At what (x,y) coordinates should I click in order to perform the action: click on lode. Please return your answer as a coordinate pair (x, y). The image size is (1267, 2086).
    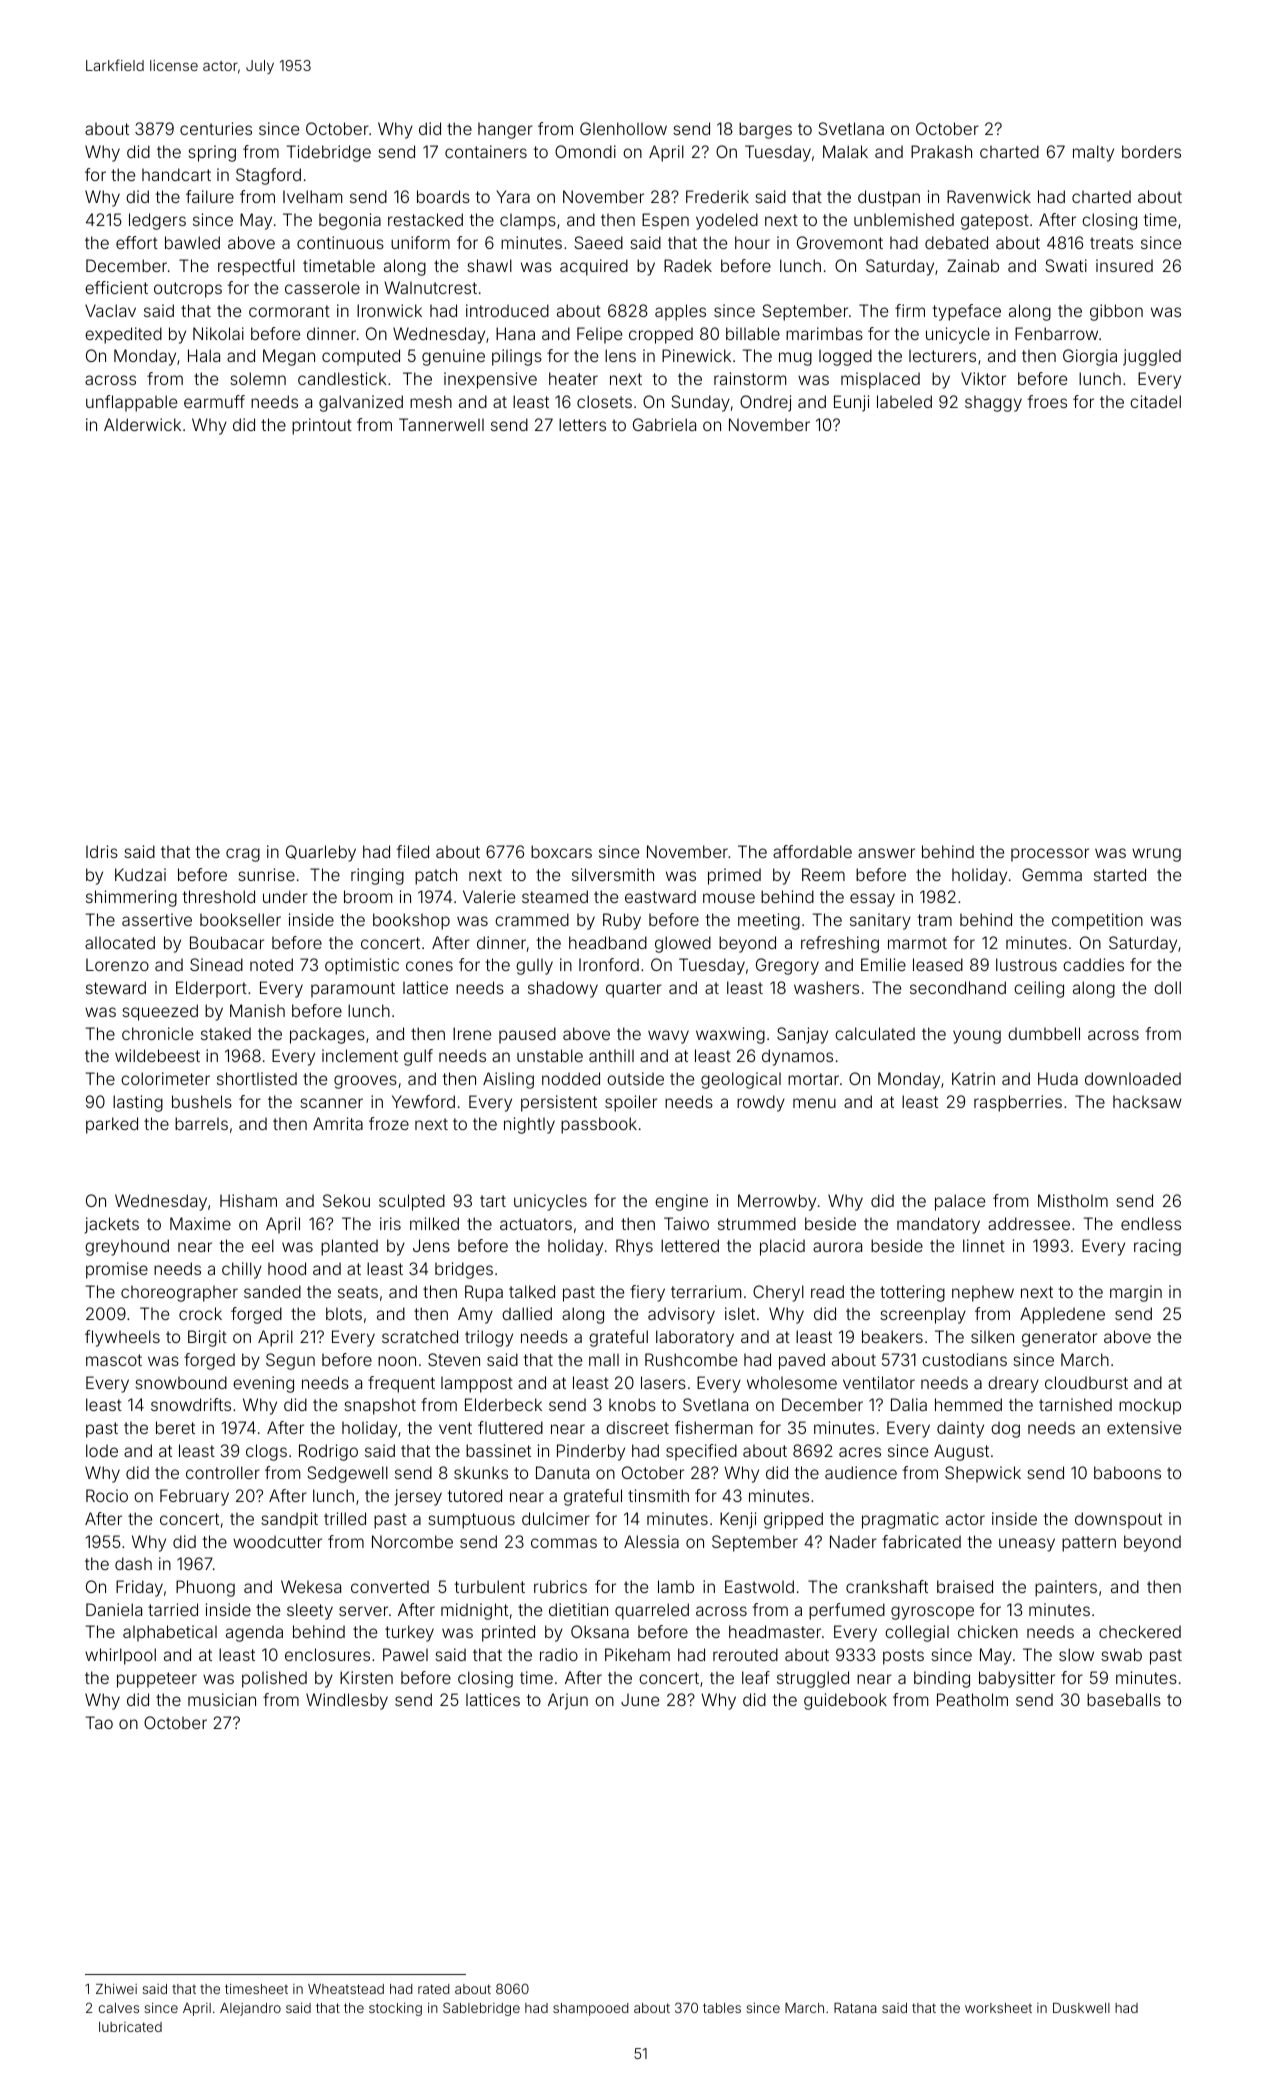
    Looking at the image, I should click on (102, 1450).
